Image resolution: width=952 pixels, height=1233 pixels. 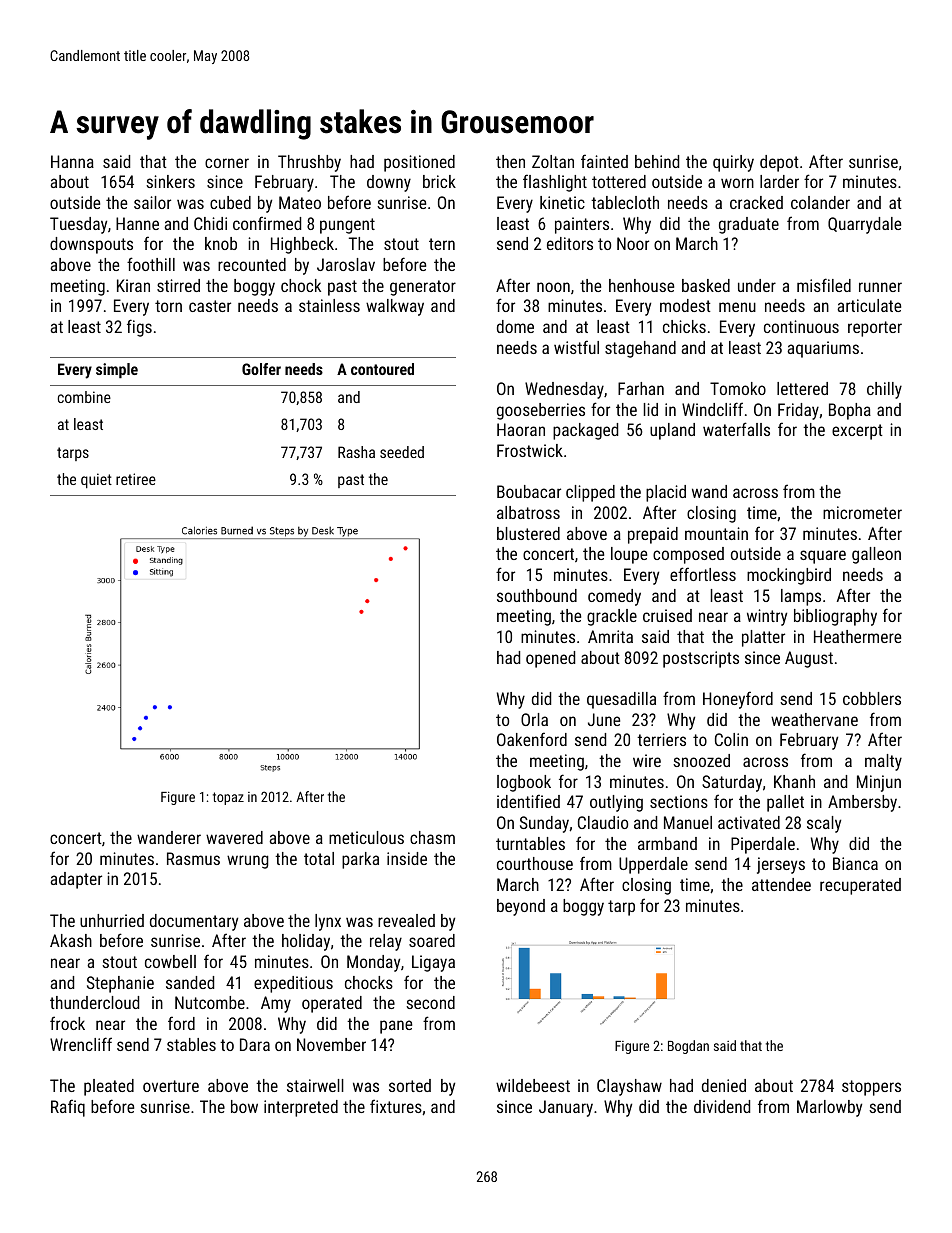 What do you see at coordinates (396, 1106) in the page?
I see `fixtures` at bounding box center [396, 1106].
